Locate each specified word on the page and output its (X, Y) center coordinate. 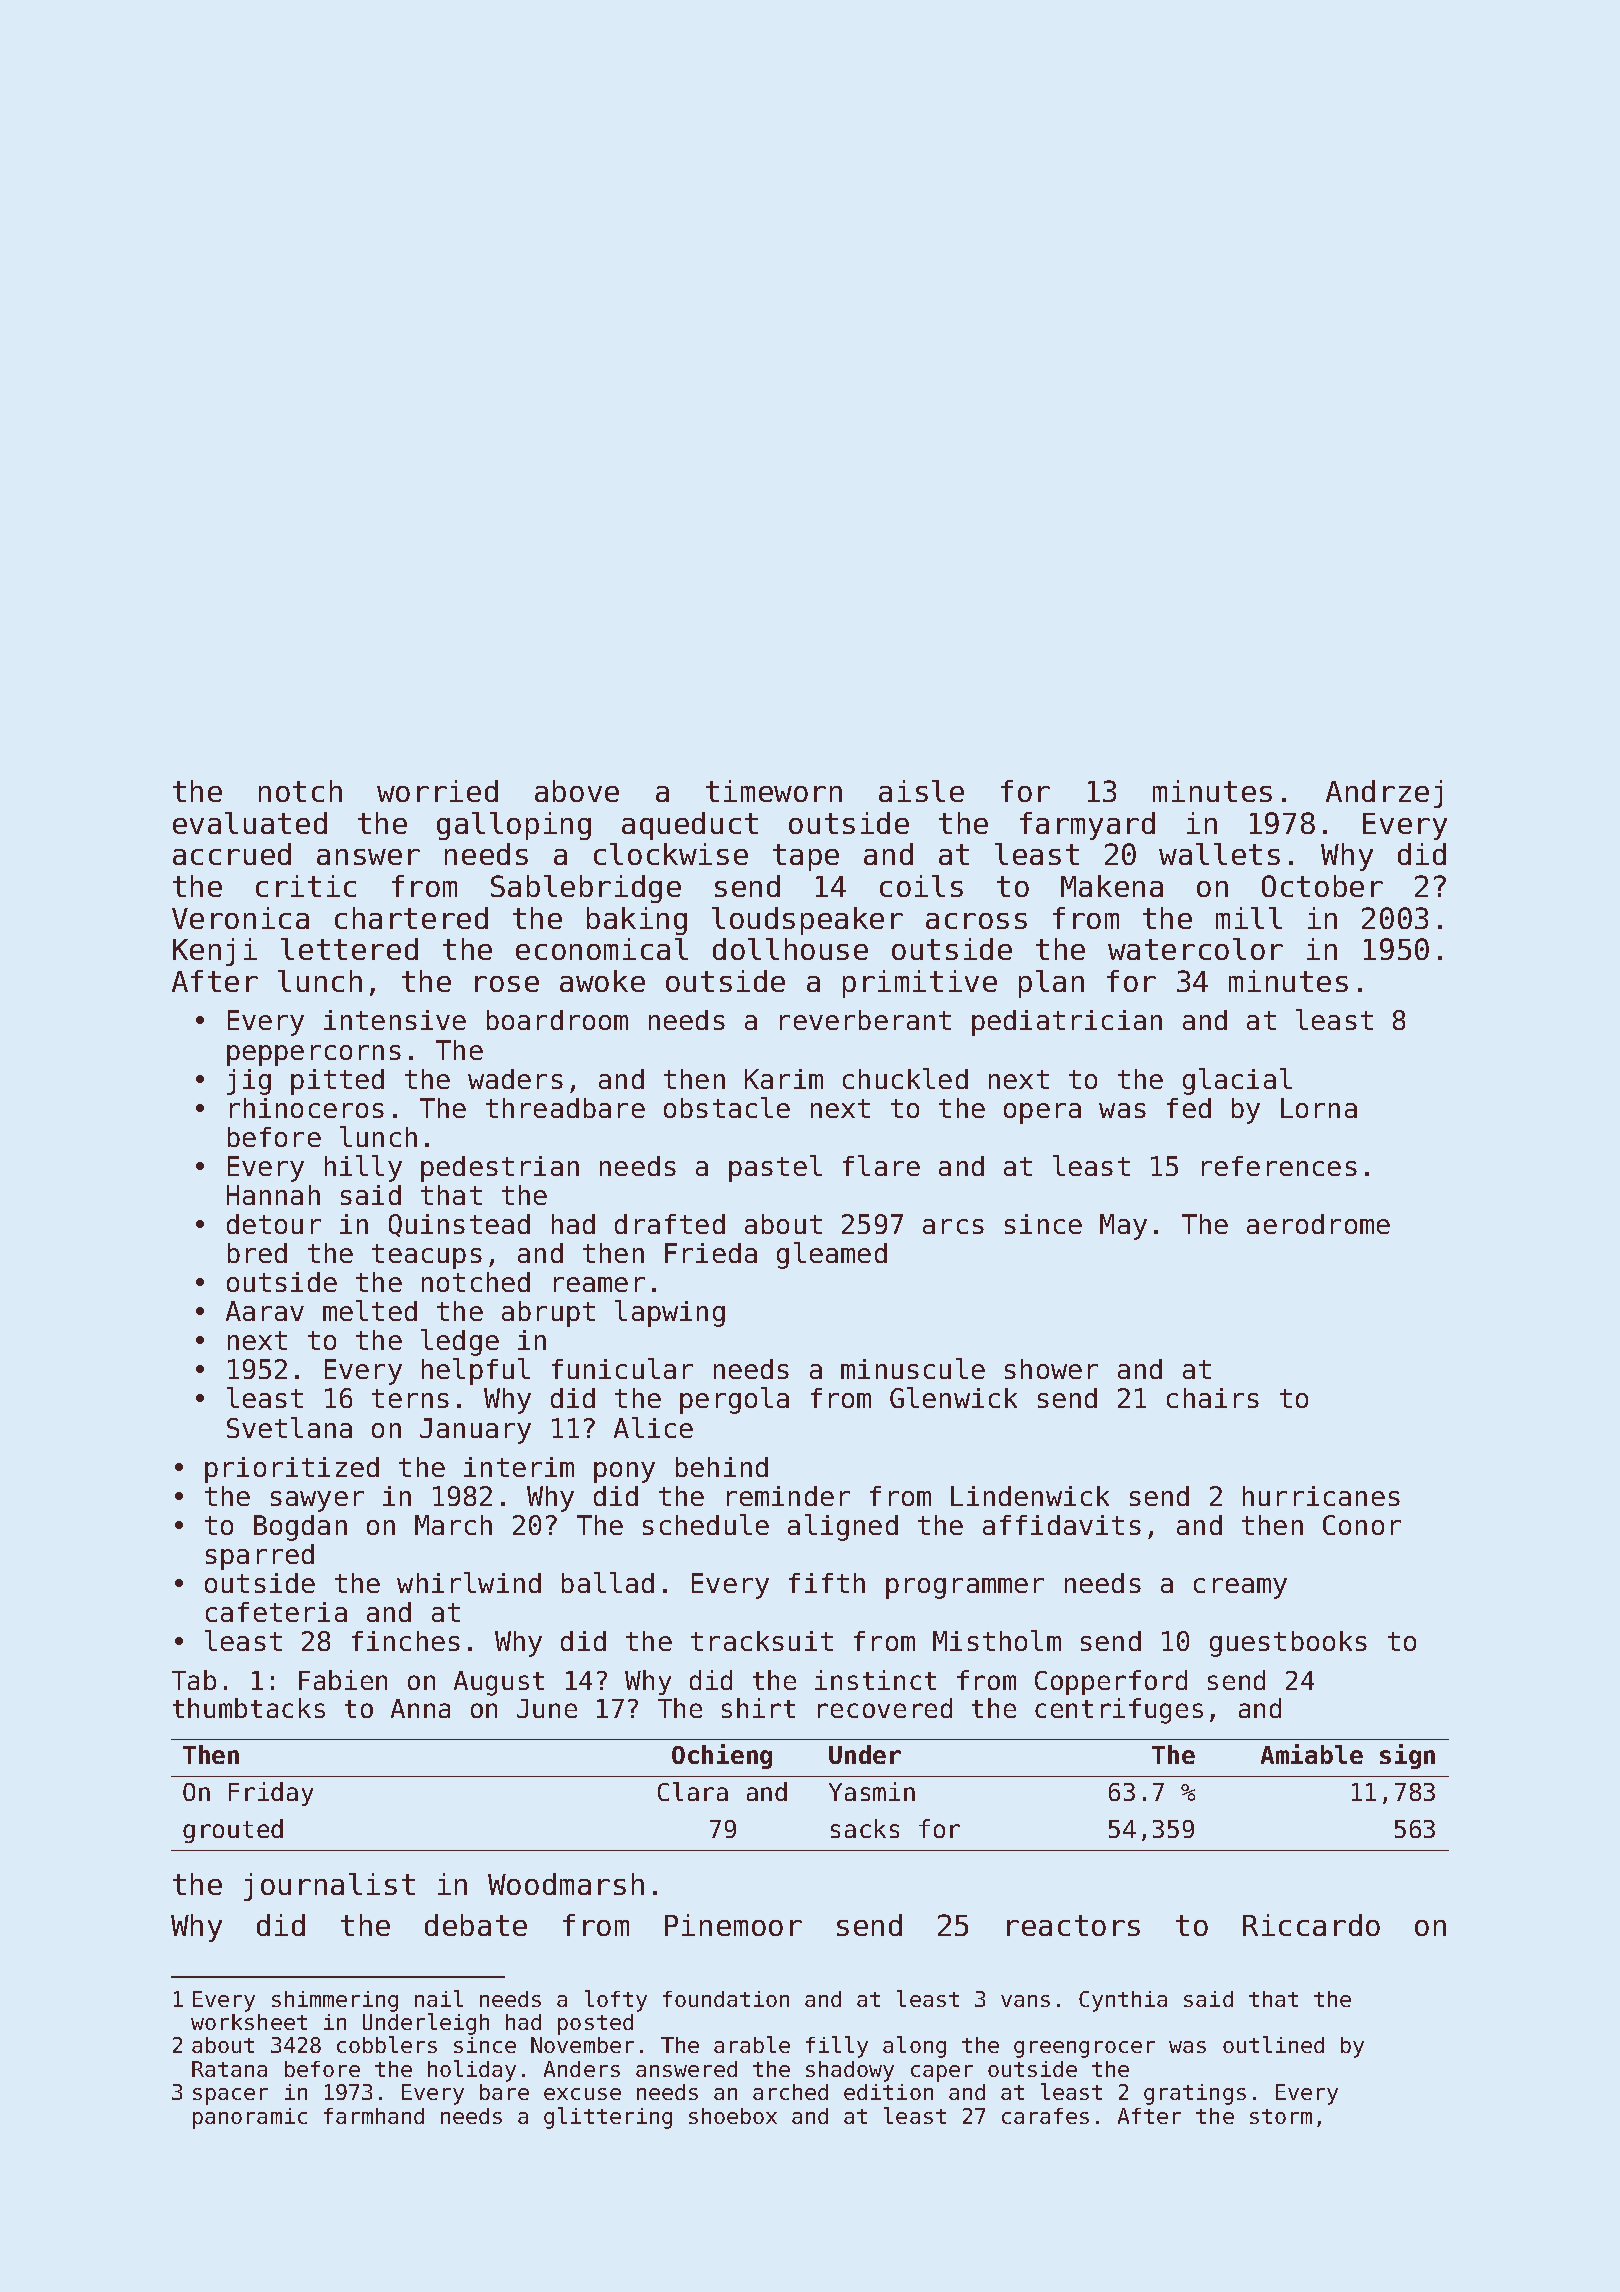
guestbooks (1288, 1644)
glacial (1237, 1081)
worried (437, 791)
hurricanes (1321, 1496)
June (547, 1708)
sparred (260, 1557)
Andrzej (1384, 794)
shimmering (335, 2001)
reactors (1073, 1925)
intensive (395, 1020)
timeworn (774, 791)
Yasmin (872, 1791)
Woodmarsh (566, 1884)
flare (881, 1165)
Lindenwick (1030, 1496)
